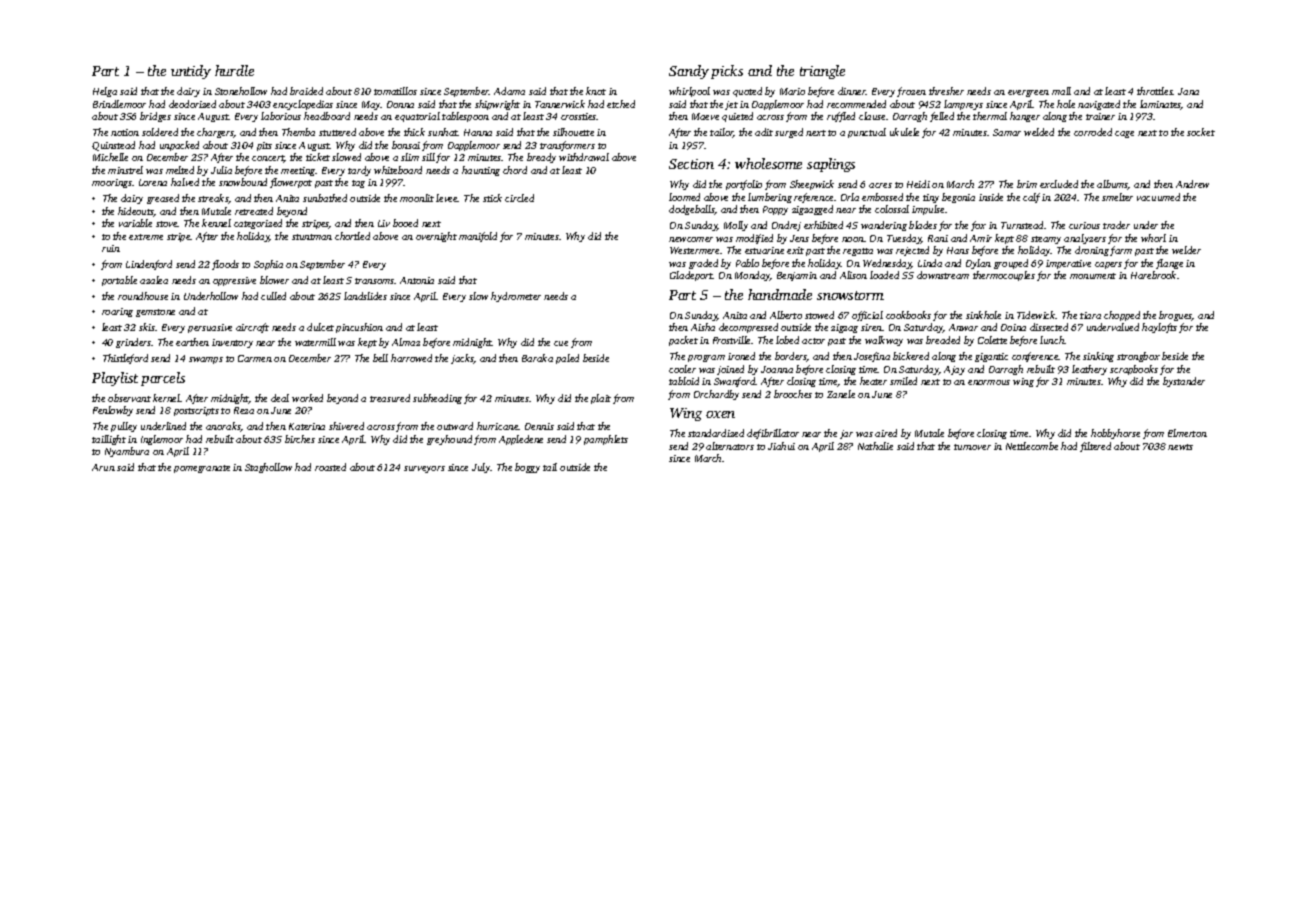 The image size is (1308, 924). I want to click on Hanna, so click(478, 132).
